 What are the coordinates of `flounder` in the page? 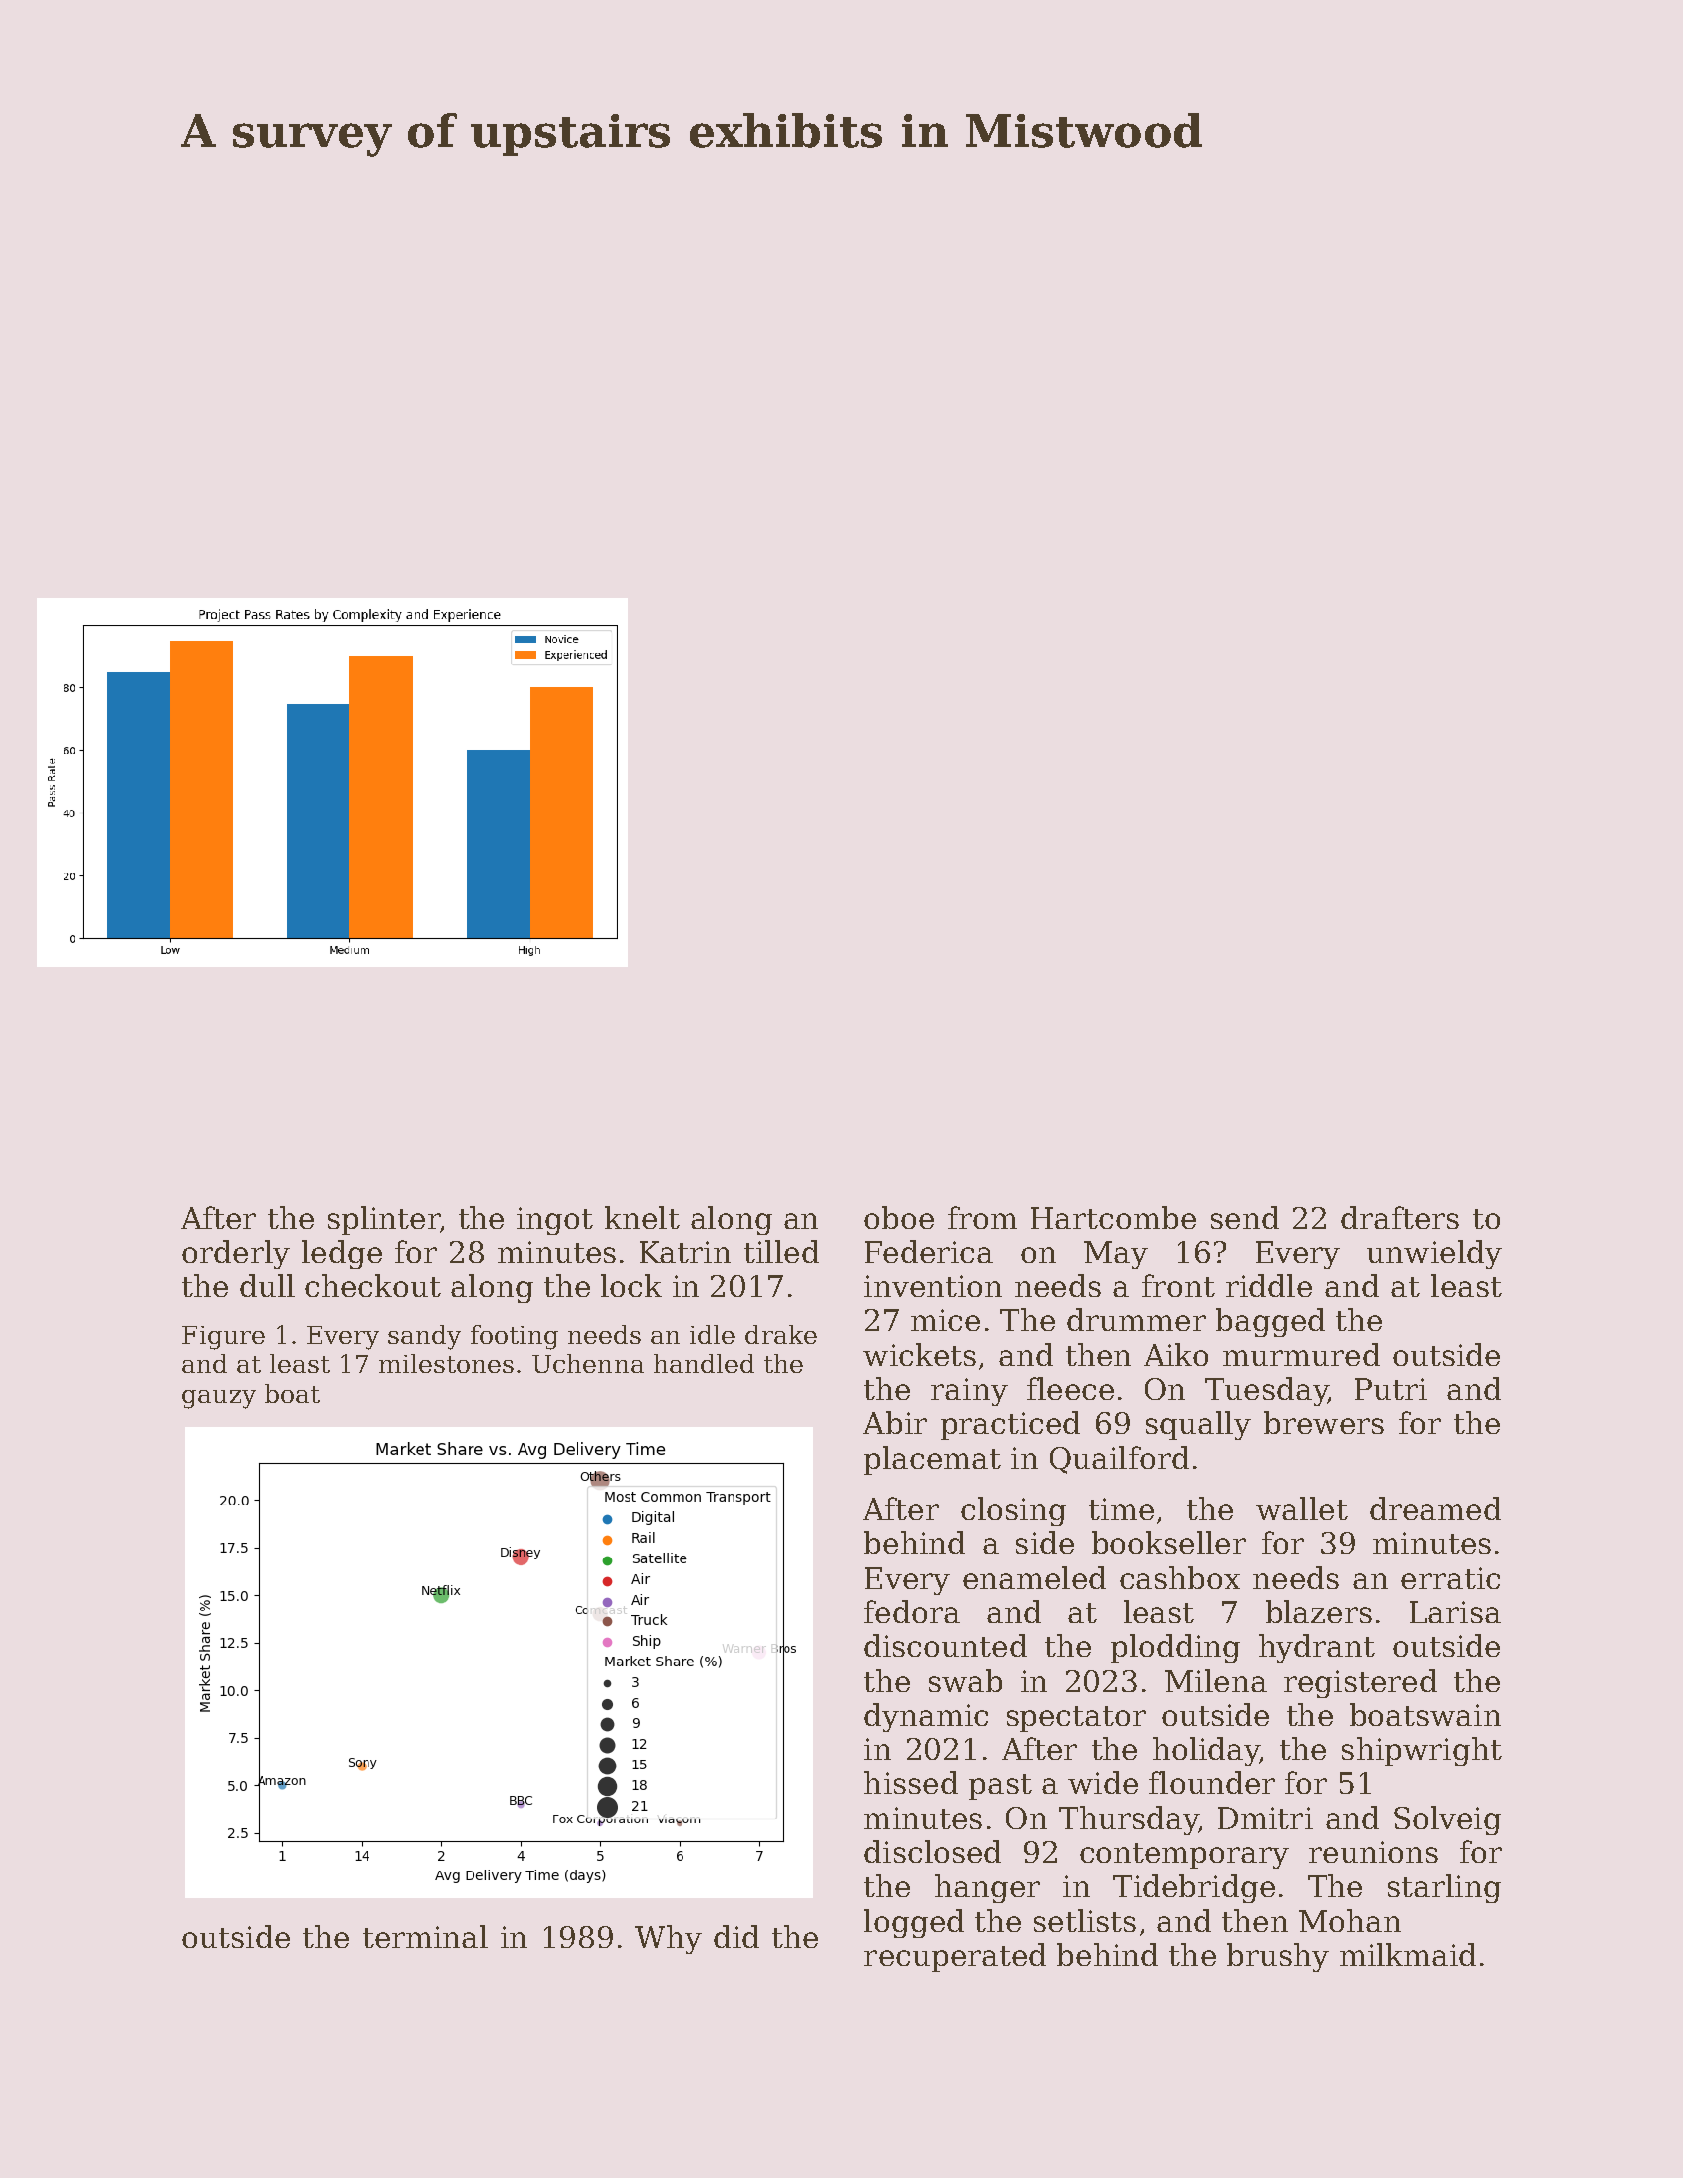 It's located at (1212, 1782).
